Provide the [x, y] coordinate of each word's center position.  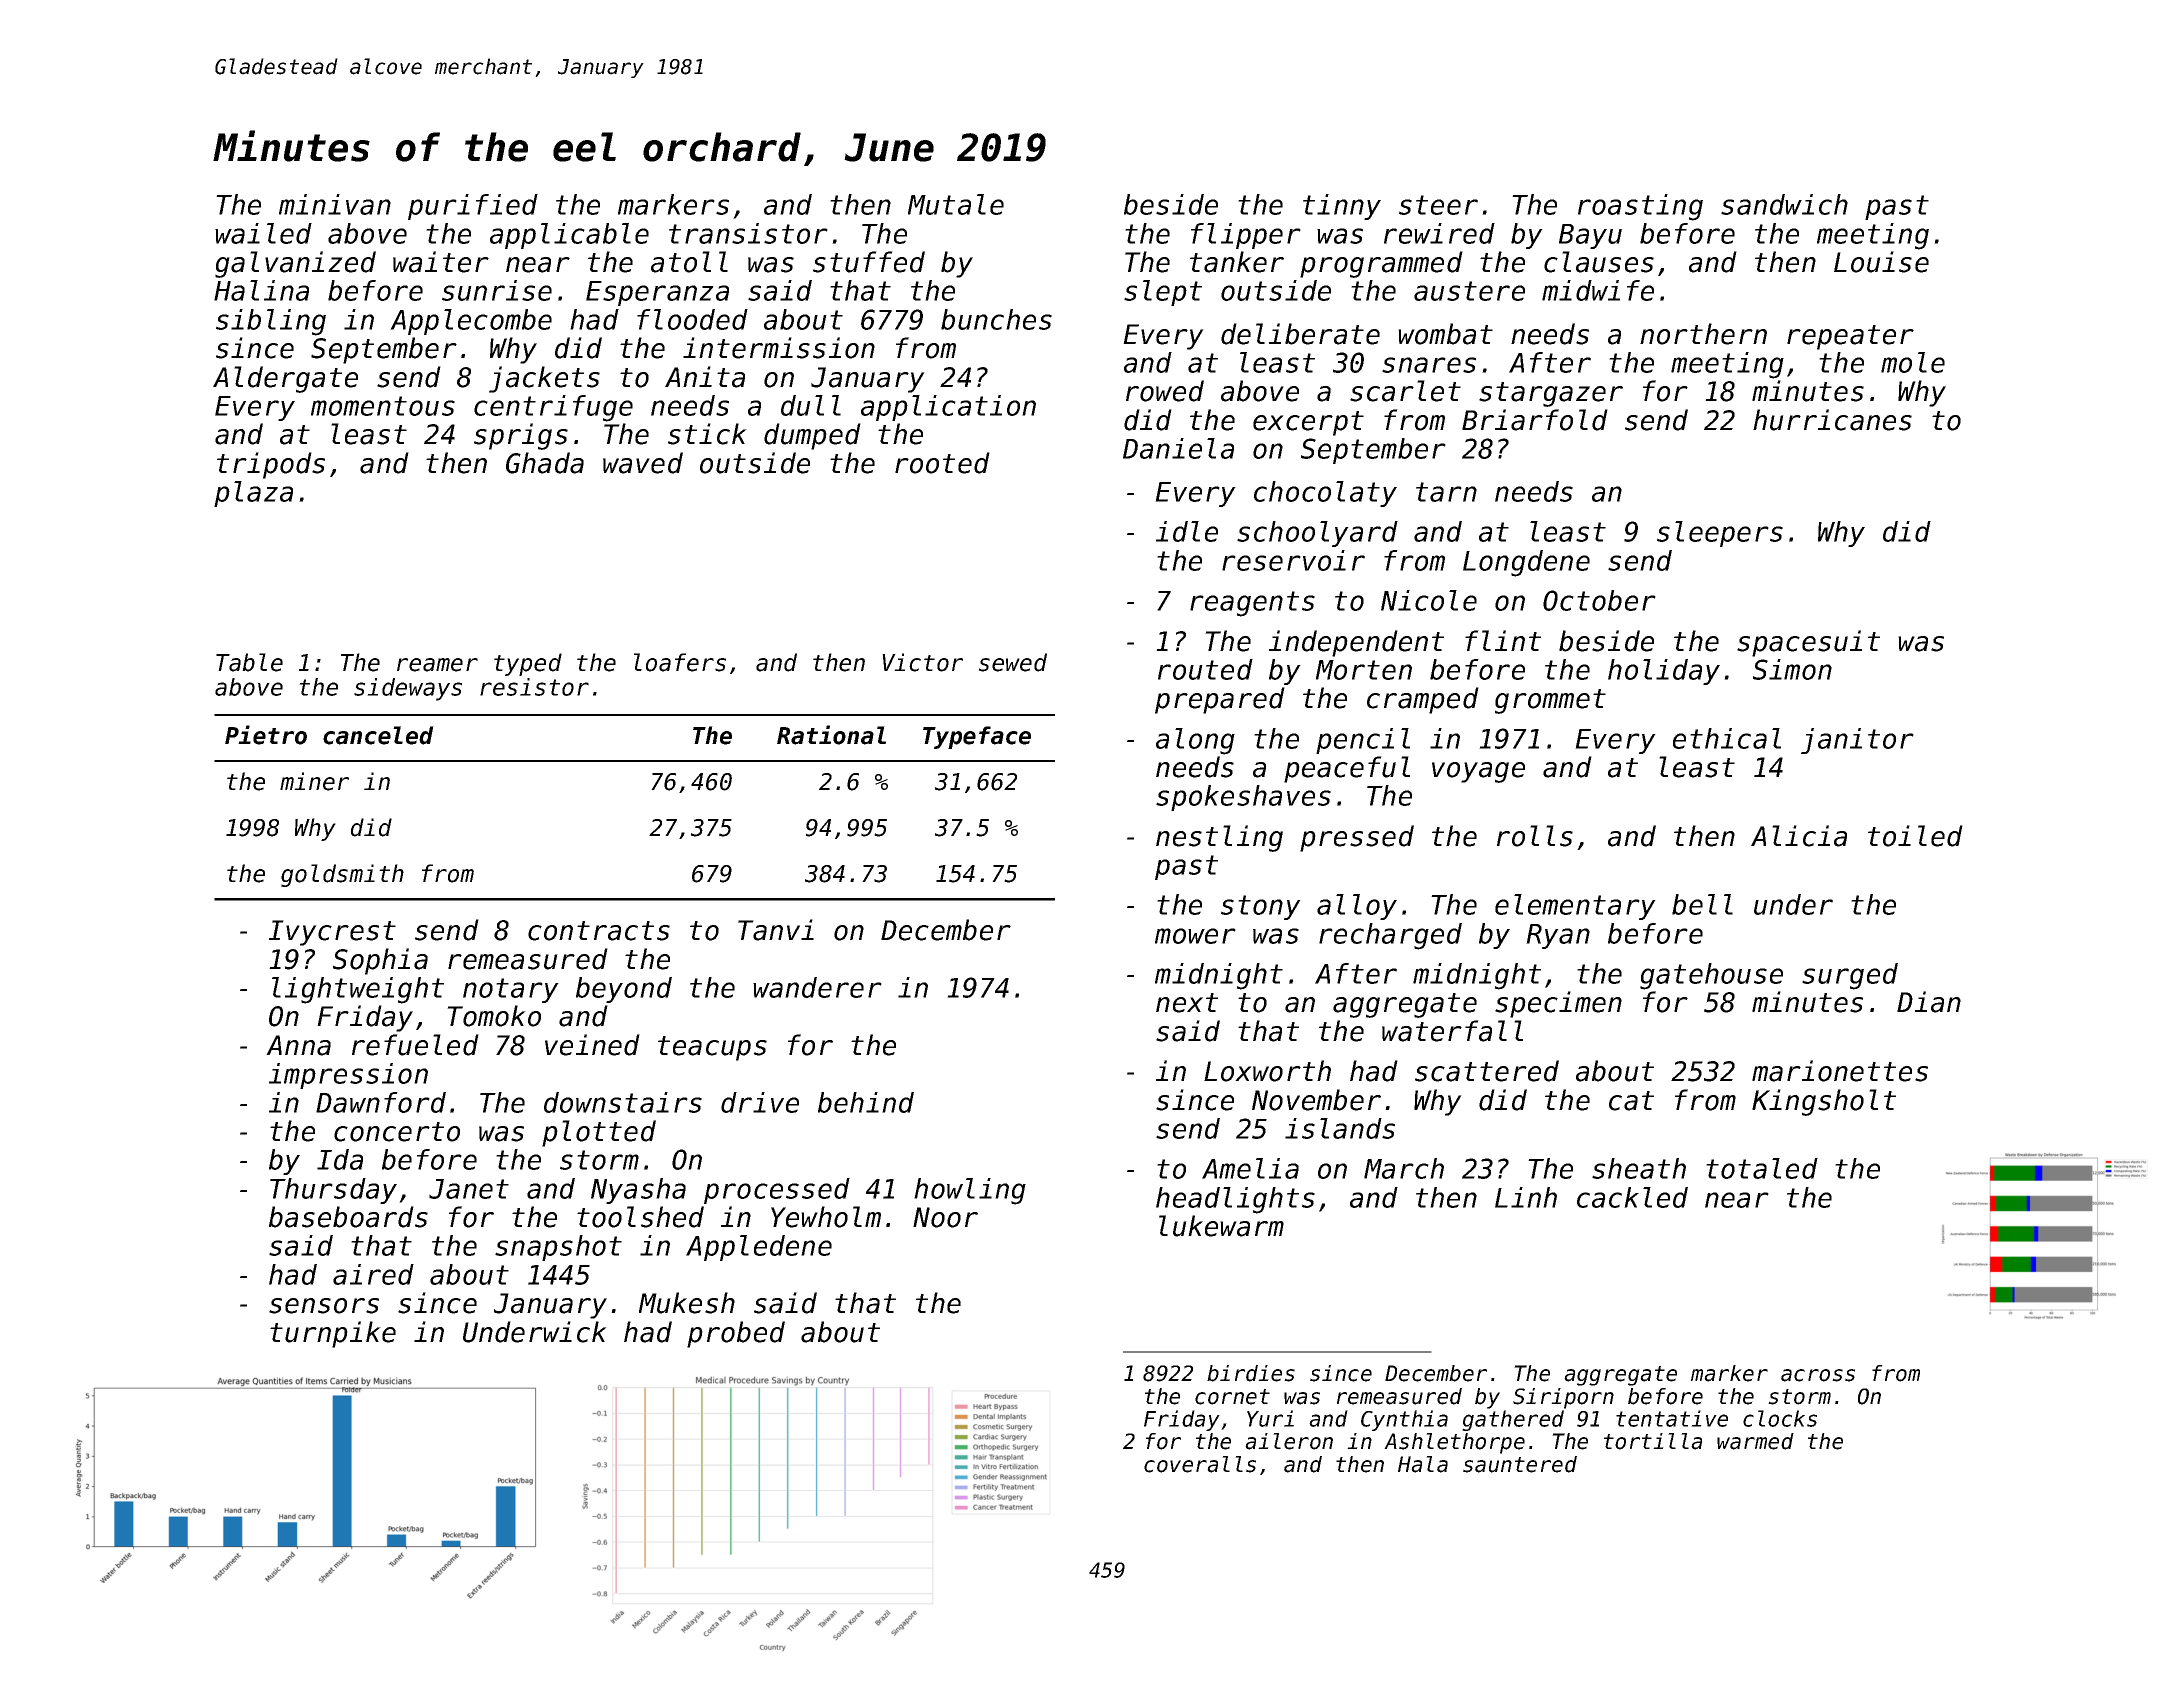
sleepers [1720, 534]
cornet [1232, 1397]
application [948, 408]
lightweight [358, 990]
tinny [1342, 207]
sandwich [1784, 204]
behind [866, 1102]
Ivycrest [332, 933]
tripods [271, 465]
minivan [335, 204]
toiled [1915, 836]
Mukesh [687, 1303]
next [1187, 1003]
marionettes [1840, 1071]
